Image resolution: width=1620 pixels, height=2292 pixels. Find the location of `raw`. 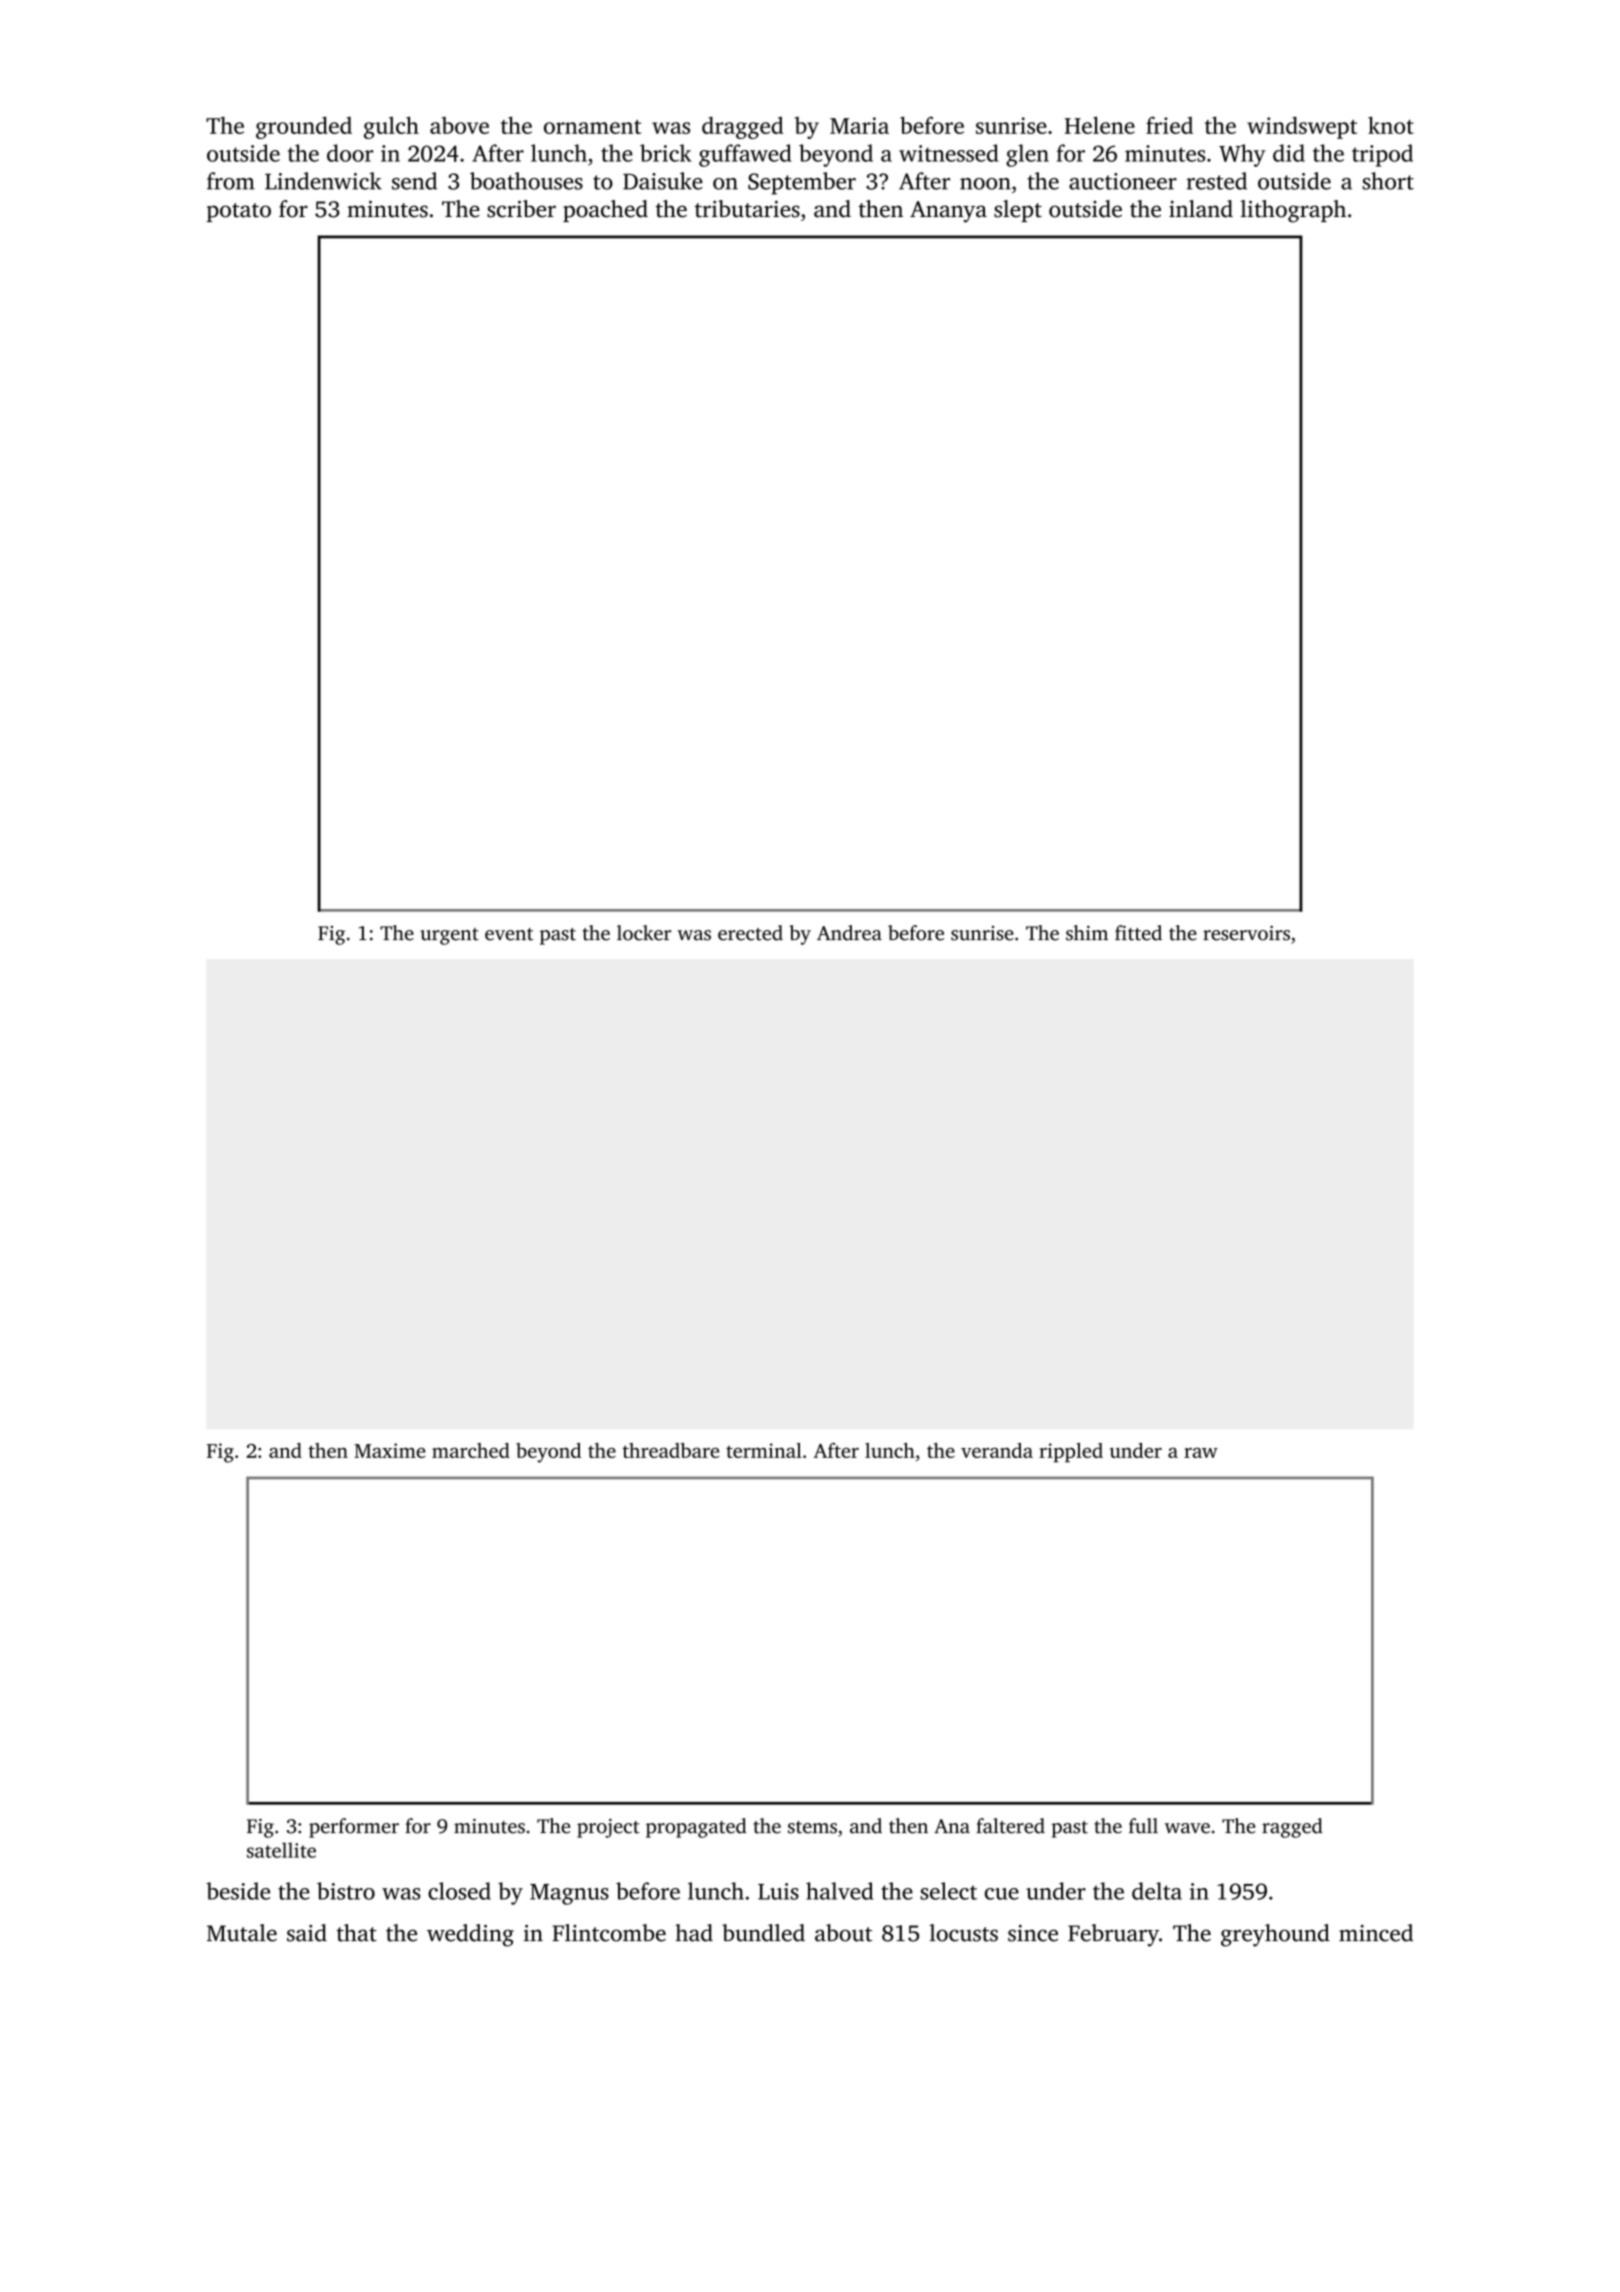

raw is located at coordinates (1201, 1453).
